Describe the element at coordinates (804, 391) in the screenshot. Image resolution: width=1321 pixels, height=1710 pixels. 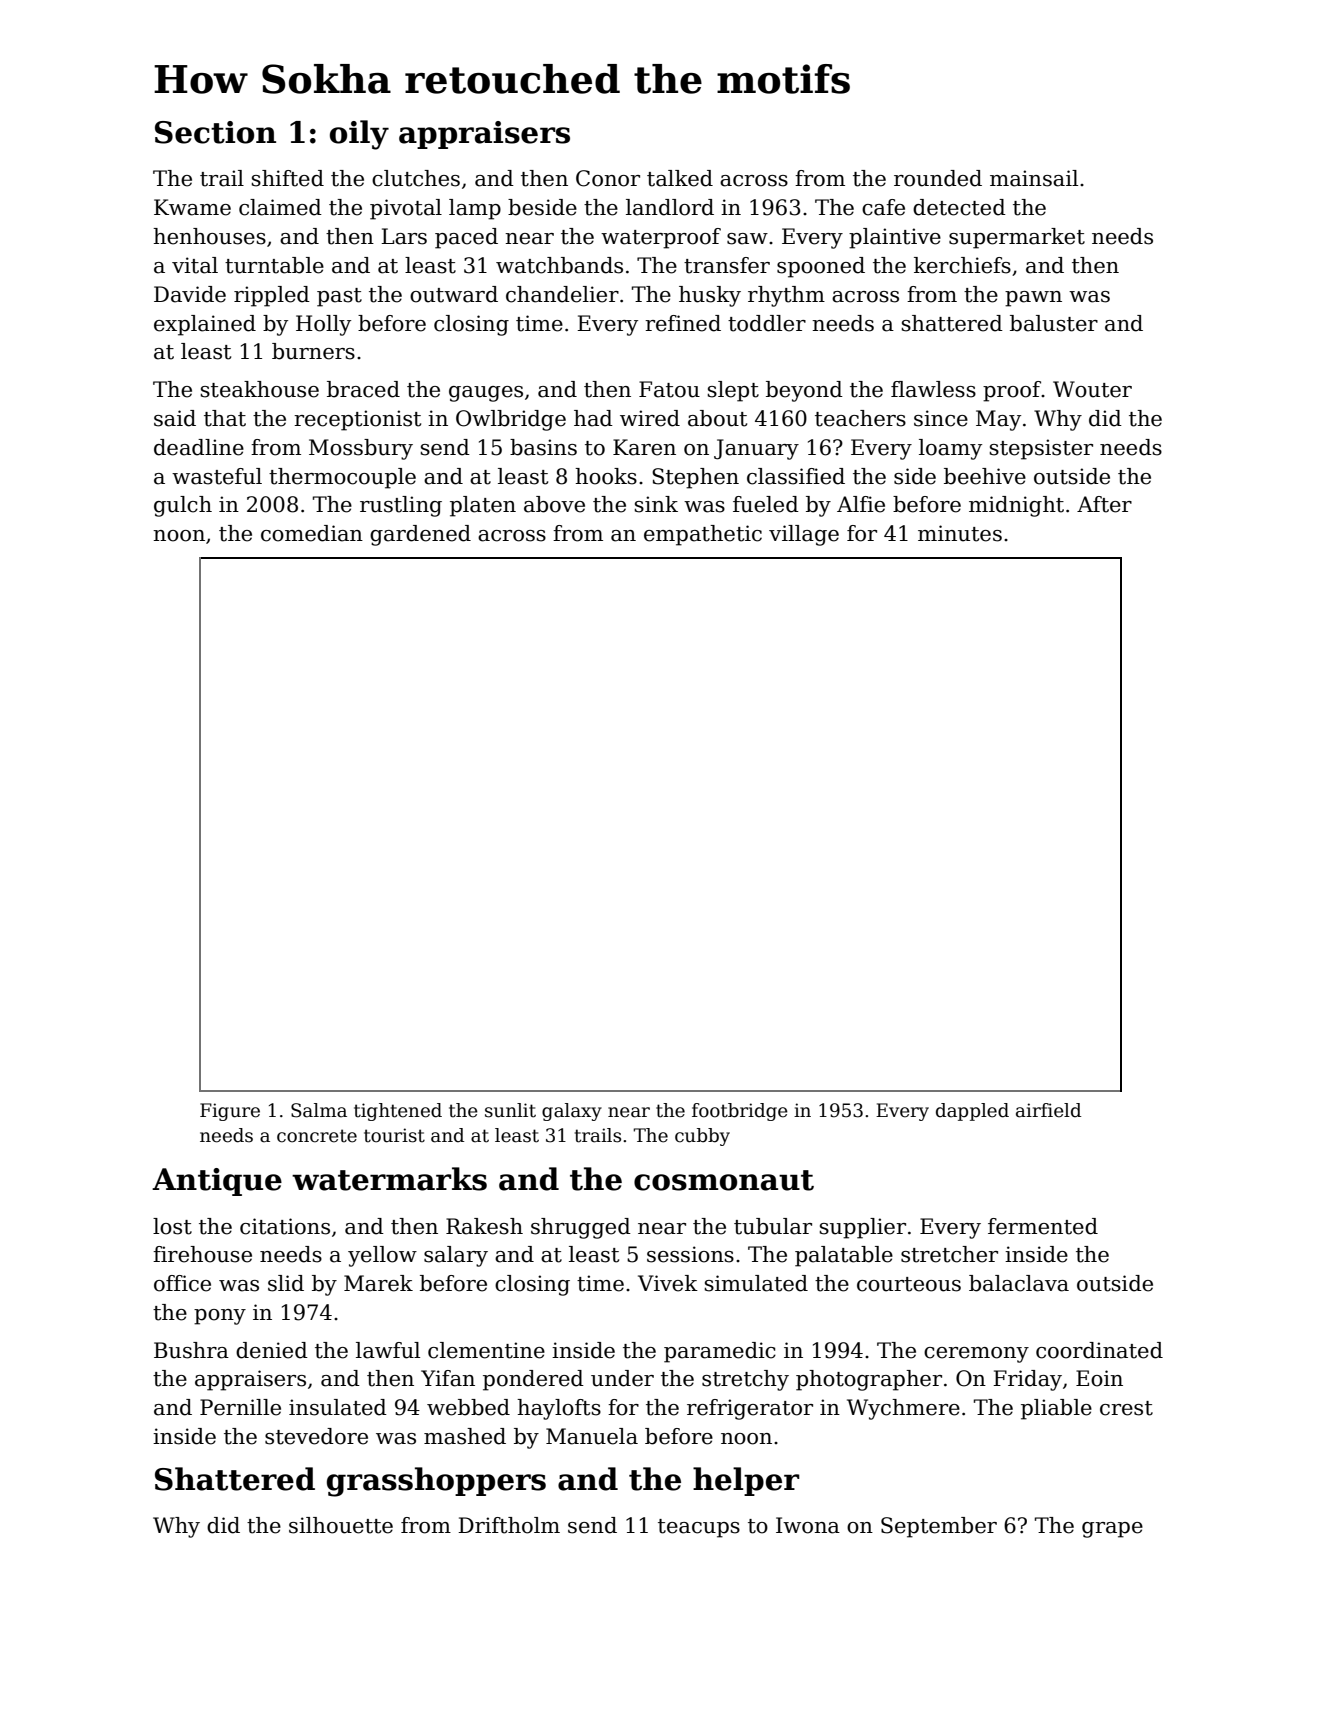
I see `beyond` at that location.
